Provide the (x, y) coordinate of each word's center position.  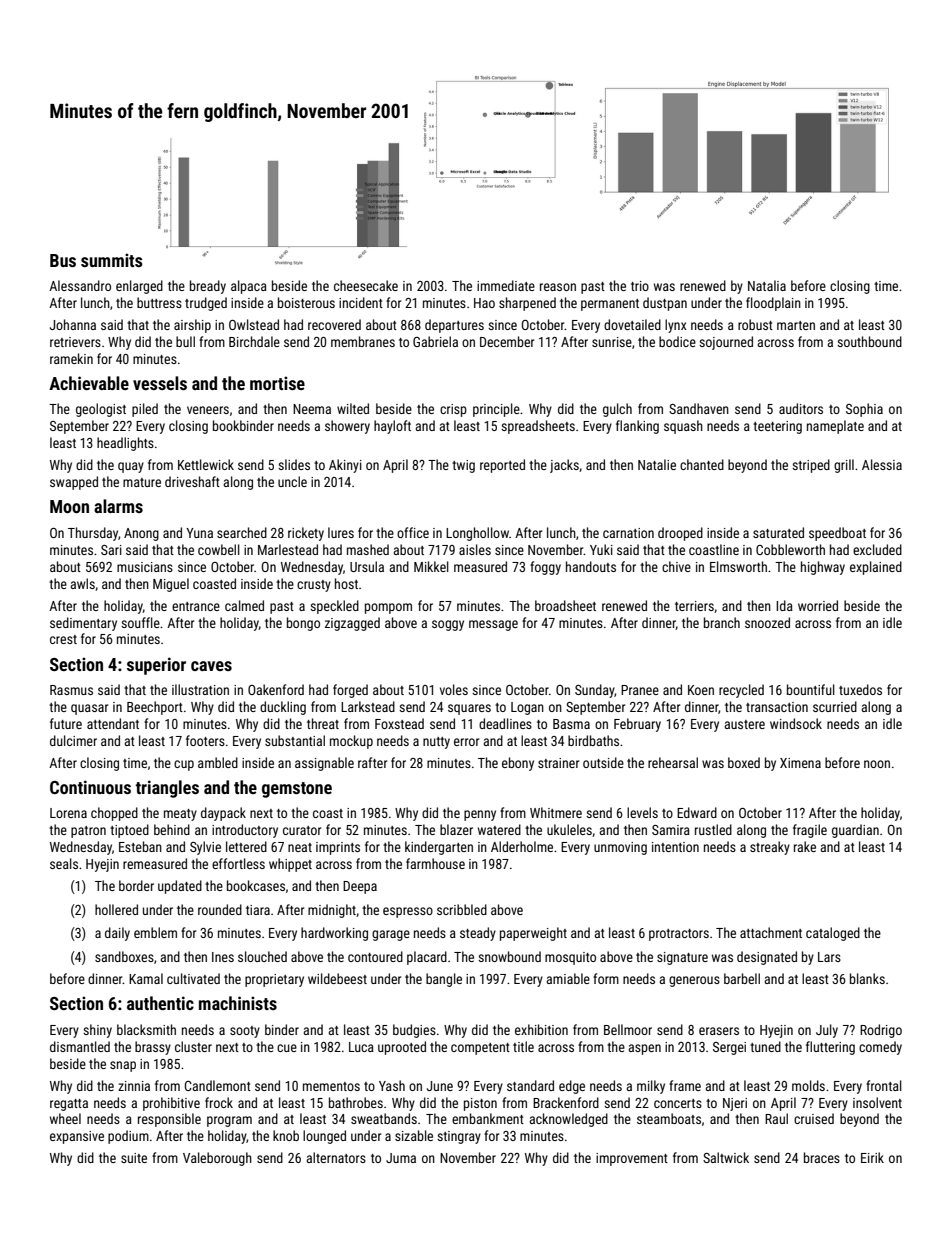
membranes (363, 341)
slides (294, 464)
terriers (694, 606)
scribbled (462, 909)
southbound (869, 341)
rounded (220, 909)
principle (496, 410)
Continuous (90, 787)
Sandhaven (699, 408)
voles (454, 689)
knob (286, 1135)
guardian (855, 831)
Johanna (73, 324)
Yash (392, 1085)
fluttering (830, 1048)
